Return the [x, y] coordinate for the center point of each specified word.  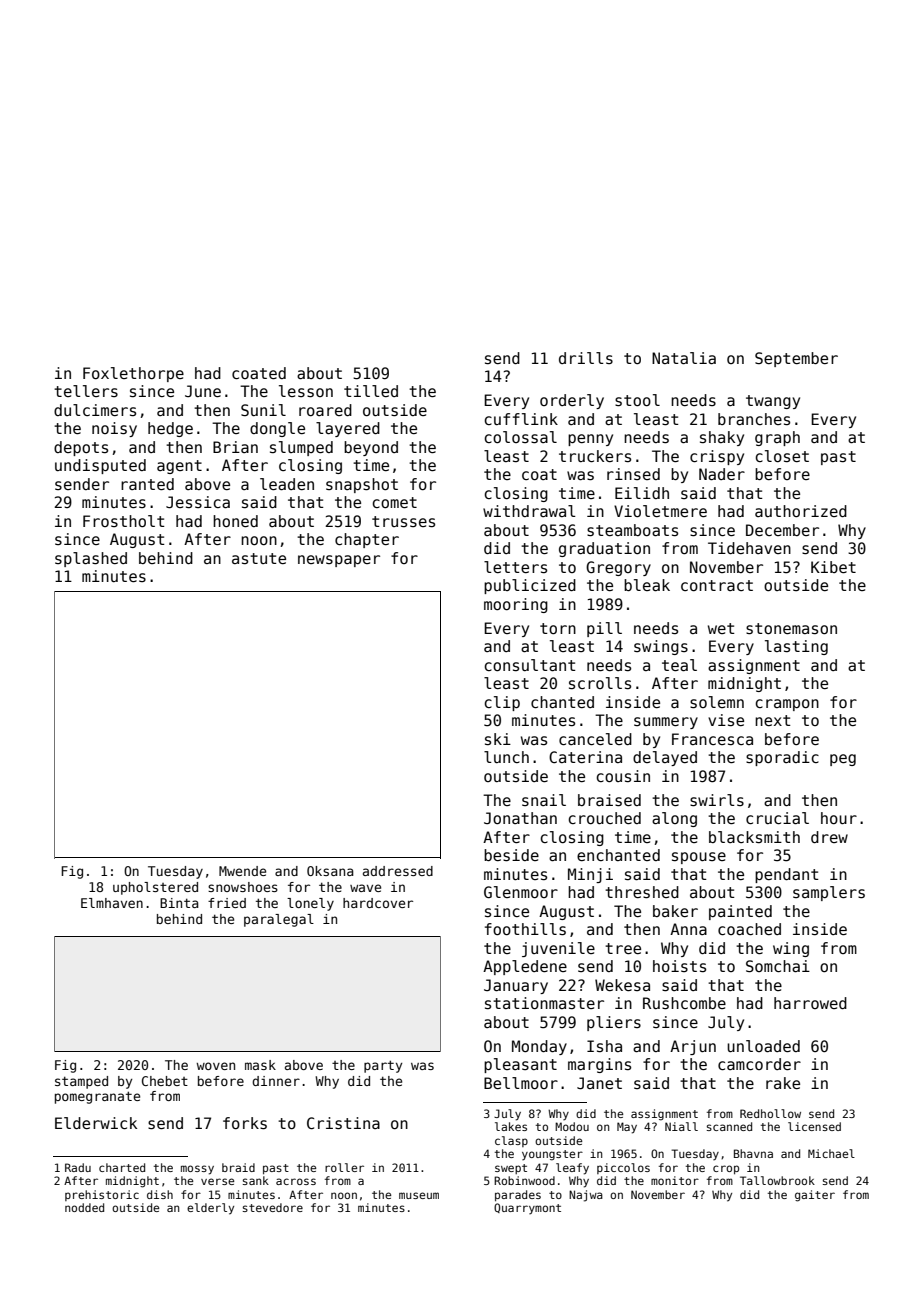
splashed [91, 559]
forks [245, 1123]
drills [586, 358]
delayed [665, 758]
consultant [530, 665]
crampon [787, 705]
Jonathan [520, 818]
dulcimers [95, 410]
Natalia [684, 358]
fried [227, 903]
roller [344, 1167]
